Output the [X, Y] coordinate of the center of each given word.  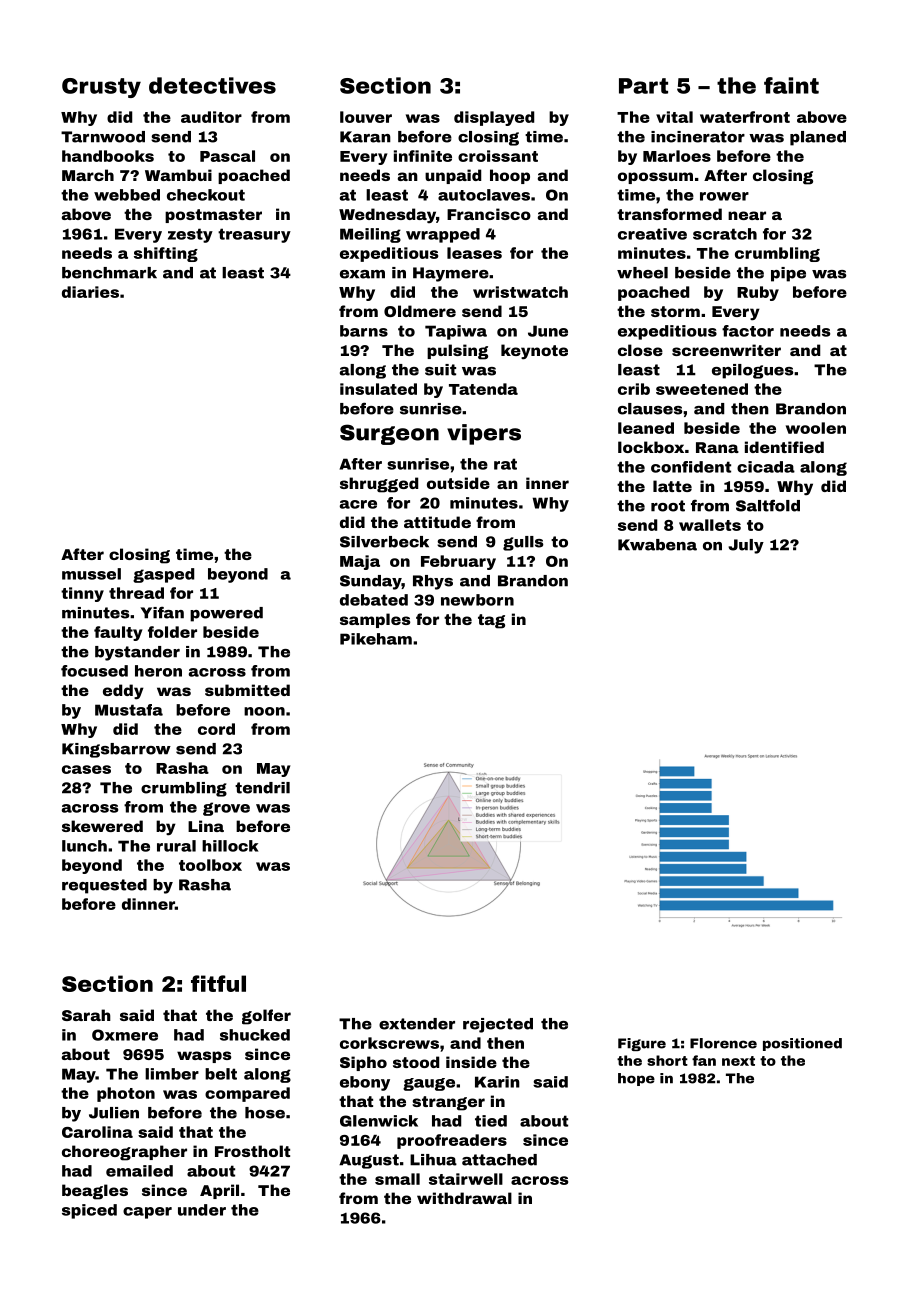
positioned [802, 1044]
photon [126, 1094]
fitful [218, 983]
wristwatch [520, 292]
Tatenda [483, 389]
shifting [166, 254]
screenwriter [726, 350]
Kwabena [657, 545]
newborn [477, 600]
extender [417, 1024]
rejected [498, 1025]
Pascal [227, 156]
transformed [669, 214]
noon [264, 711]
